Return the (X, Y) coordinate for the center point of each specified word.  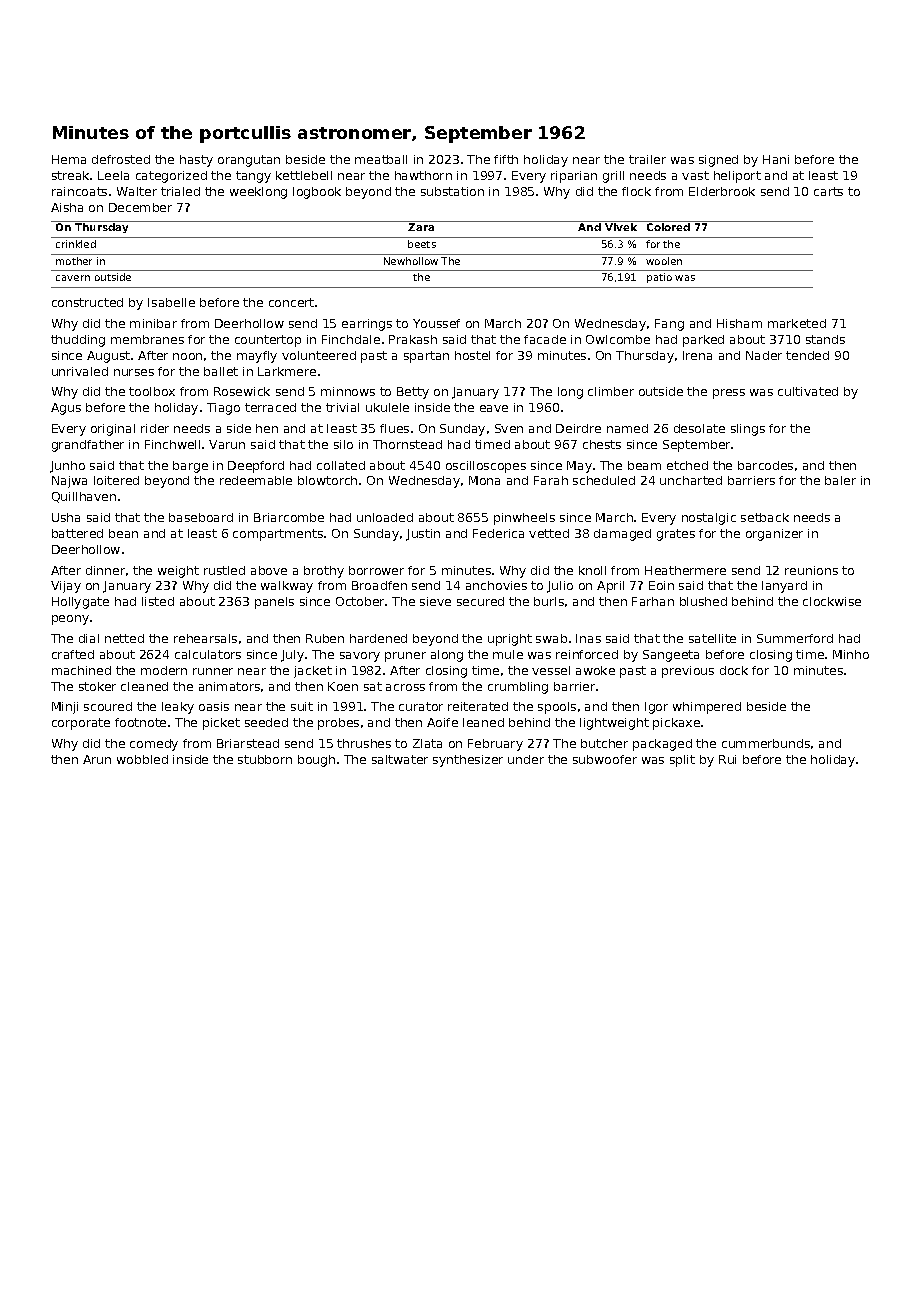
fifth (506, 159)
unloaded (385, 517)
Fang (669, 325)
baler (840, 480)
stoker (97, 686)
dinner (105, 570)
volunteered (319, 355)
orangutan (249, 161)
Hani (776, 159)
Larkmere (287, 371)
